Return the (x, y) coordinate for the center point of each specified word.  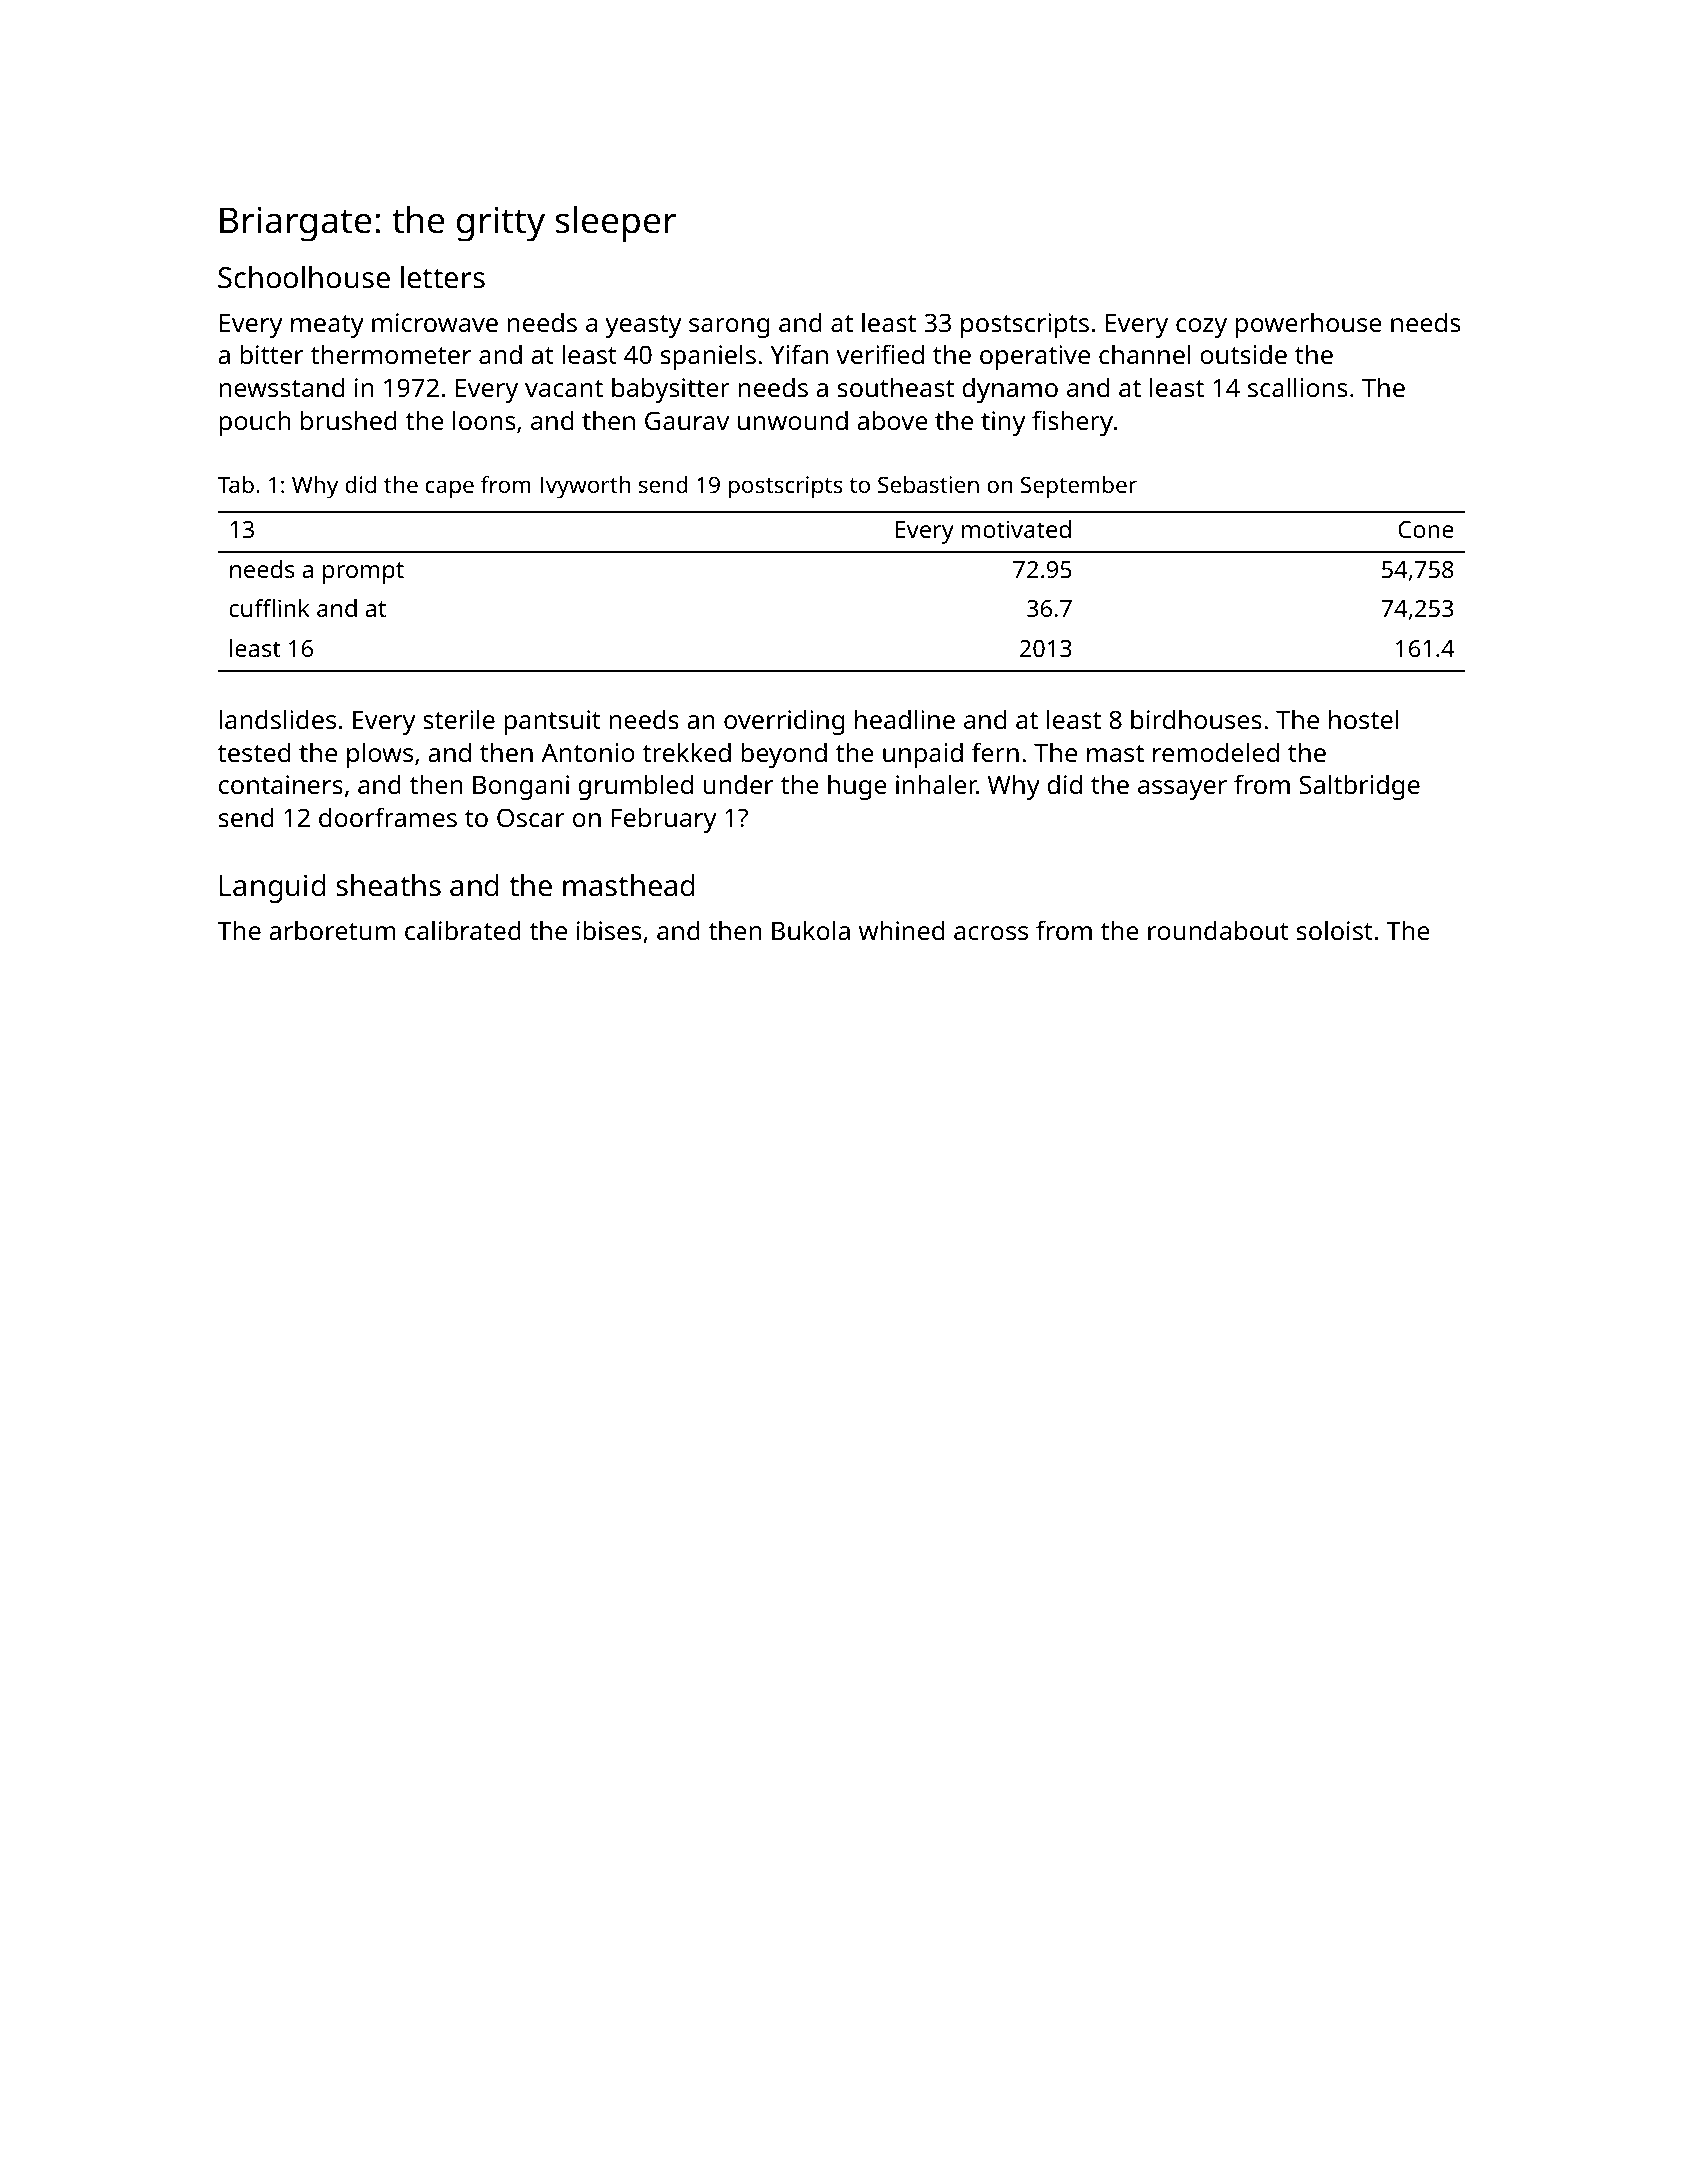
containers (281, 784)
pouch (254, 423)
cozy (1201, 328)
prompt (363, 573)
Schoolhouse (304, 277)
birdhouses (1196, 719)
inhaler (936, 784)
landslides (277, 719)
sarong (729, 328)
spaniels (708, 357)
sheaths (388, 885)
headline (905, 719)
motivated (1016, 529)
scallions (1297, 387)
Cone (1426, 529)
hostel (1363, 719)
